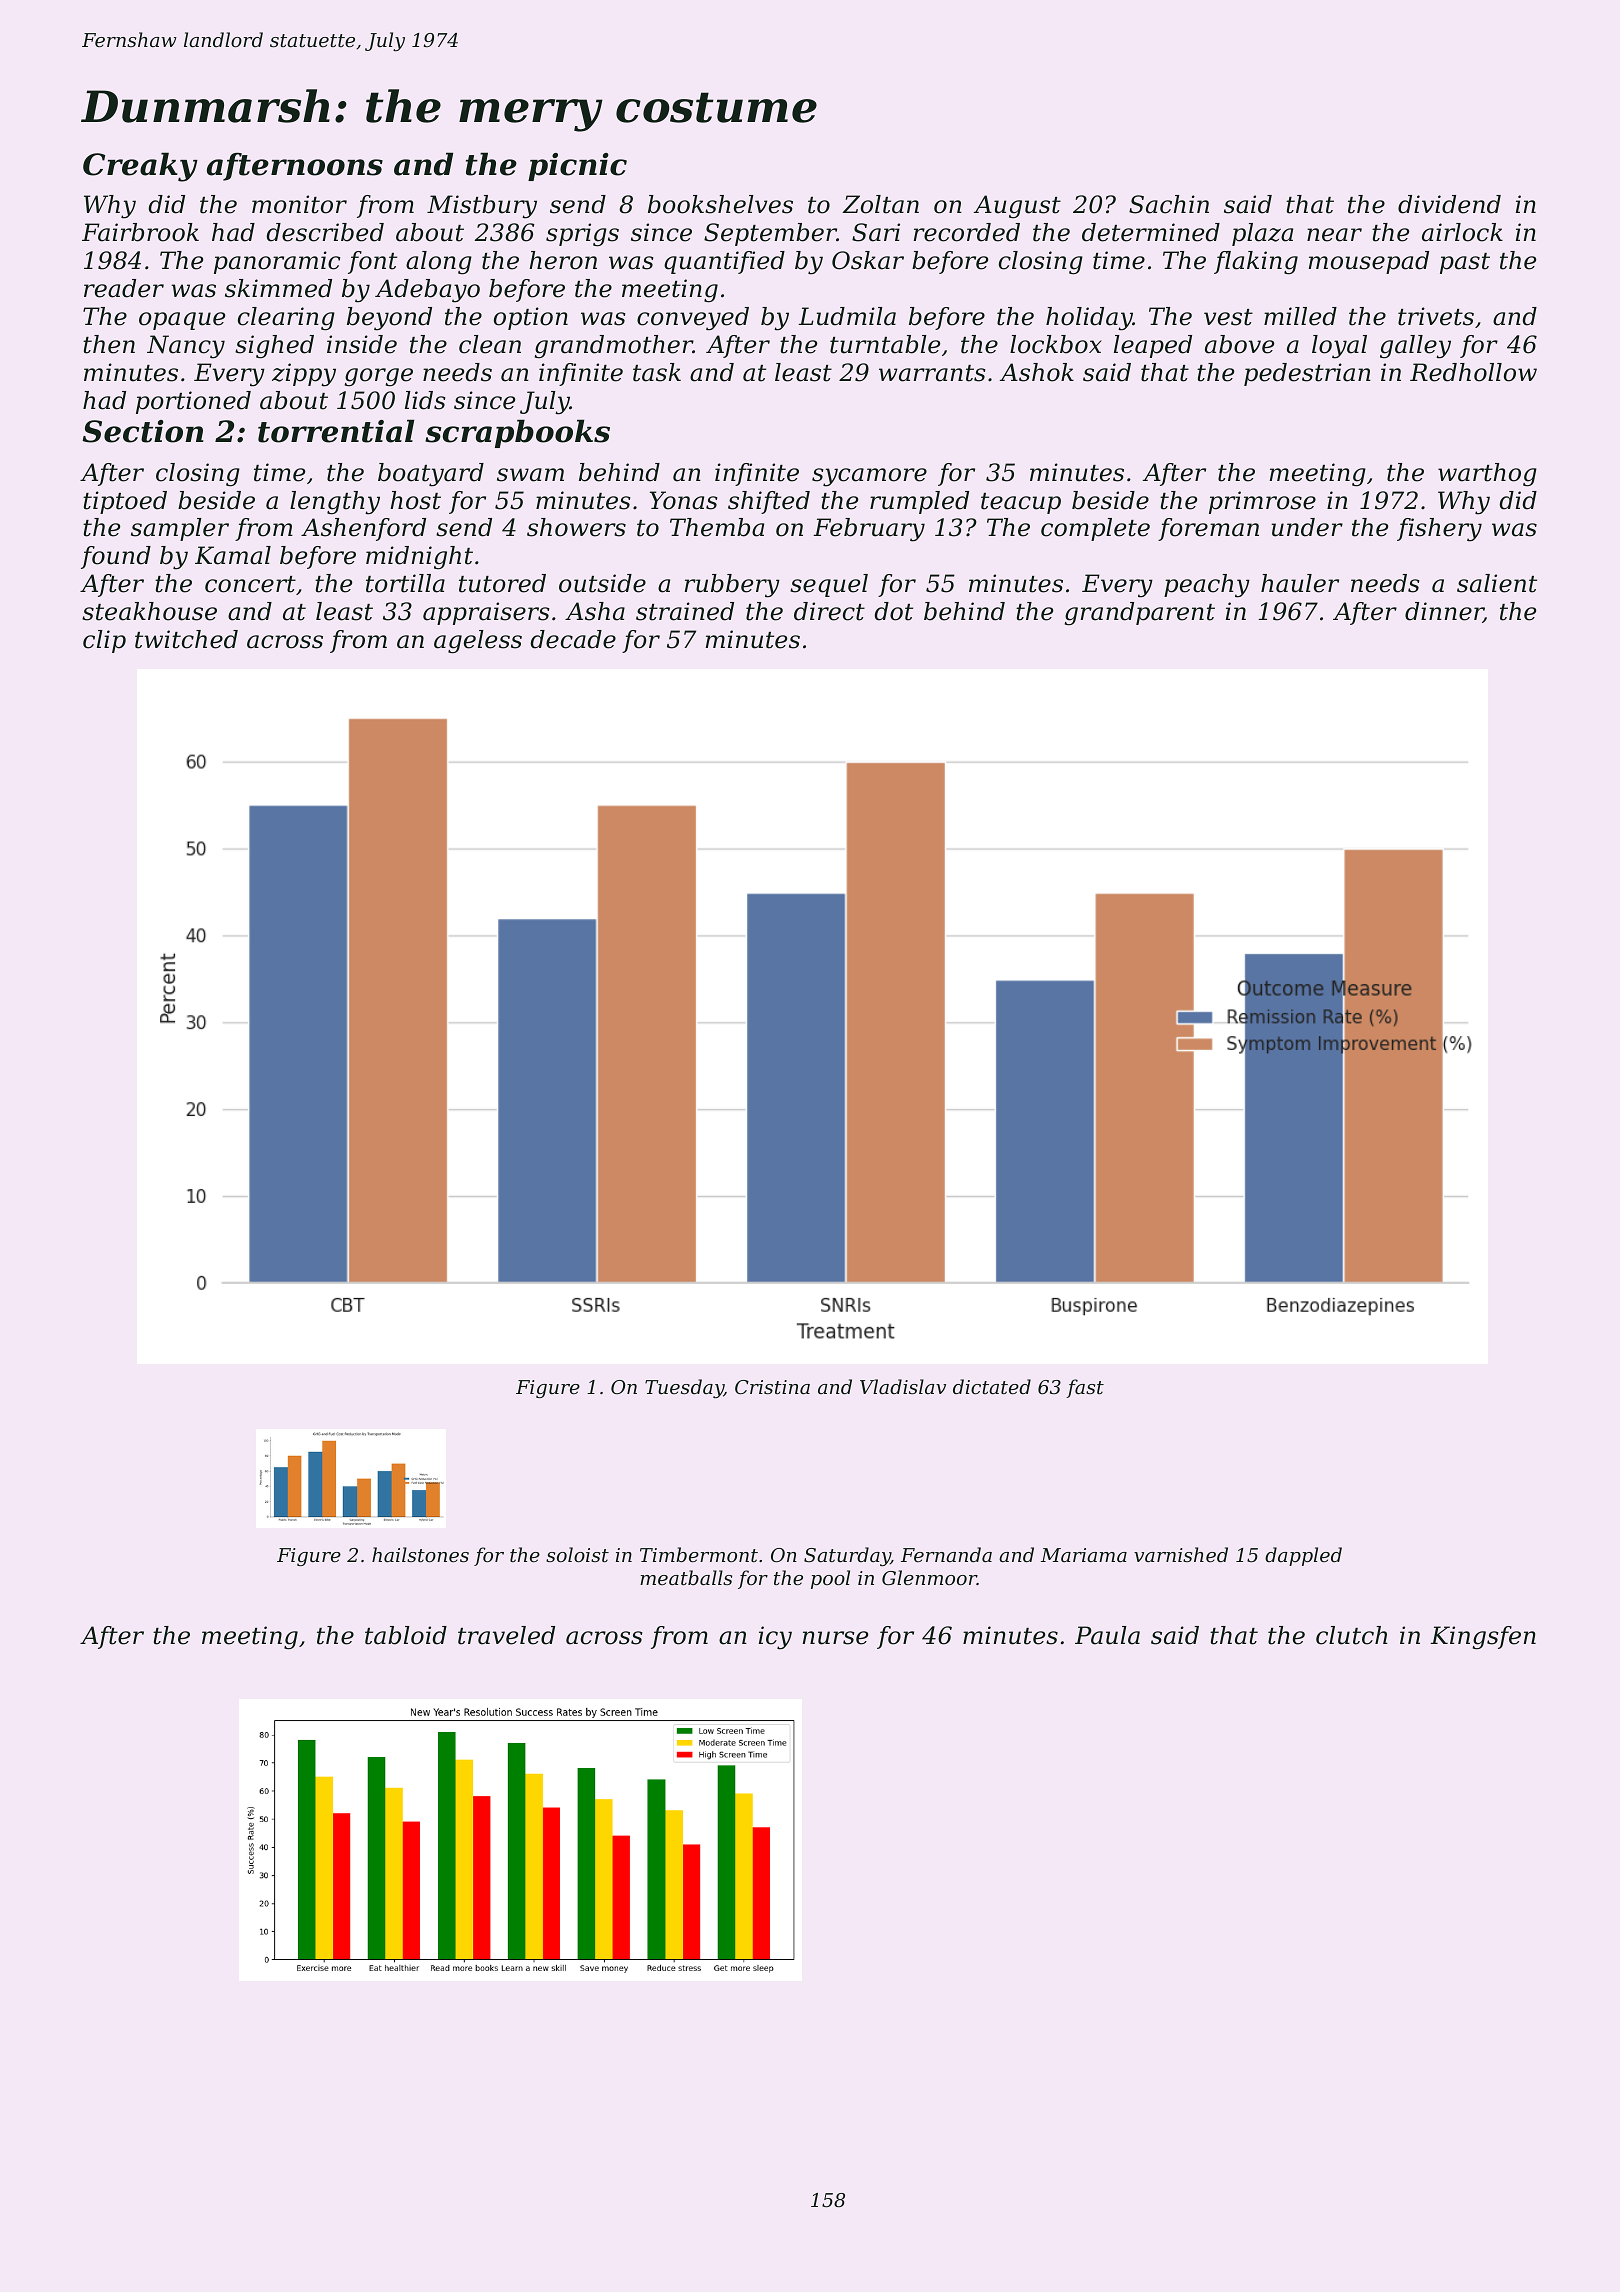 The width and height of the page is (1620, 2292). What do you see at coordinates (1140, 613) in the page?
I see `grandparent` at bounding box center [1140, 613].
